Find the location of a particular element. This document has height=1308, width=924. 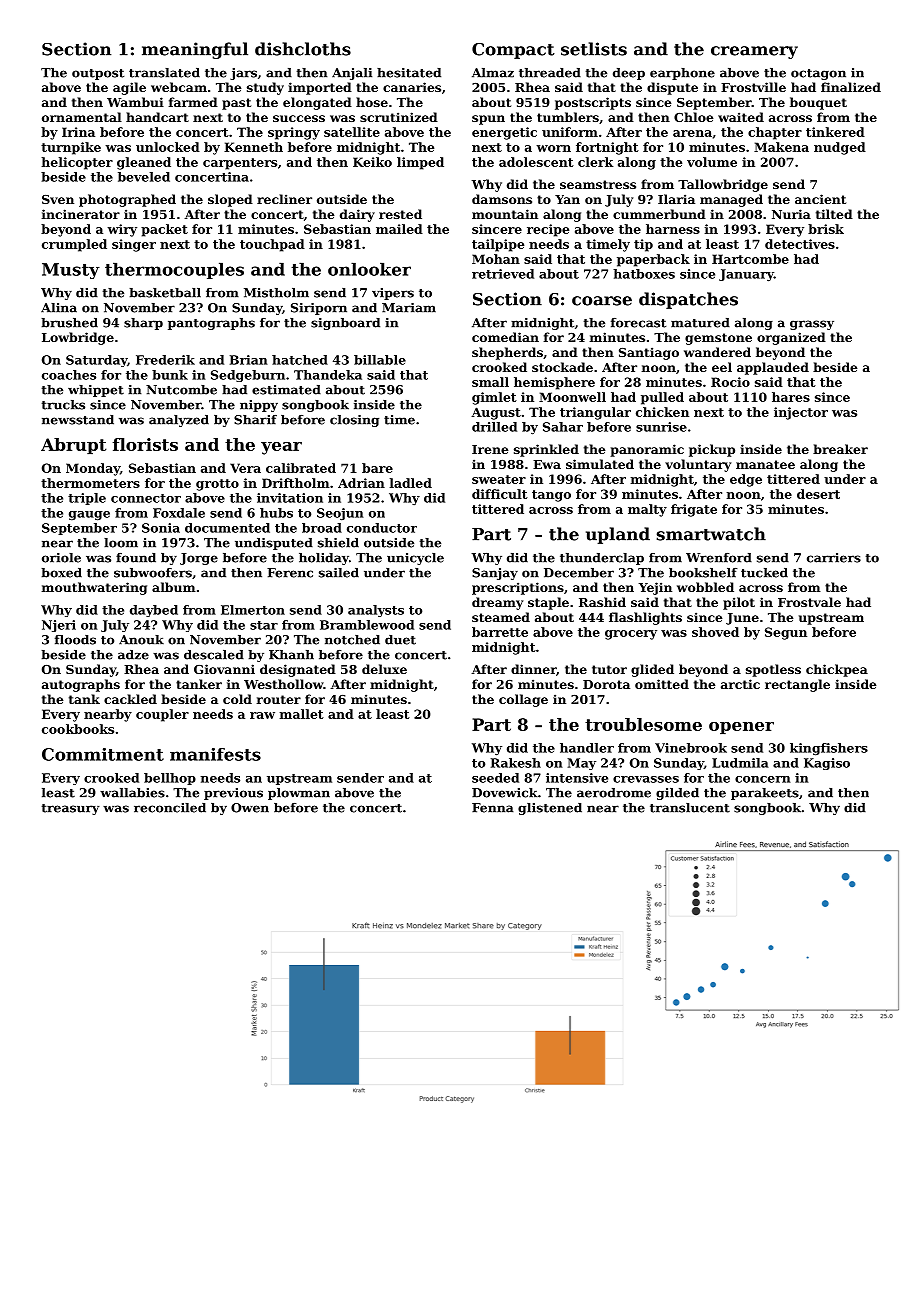

octagon is located at coordinates (818, 74).
